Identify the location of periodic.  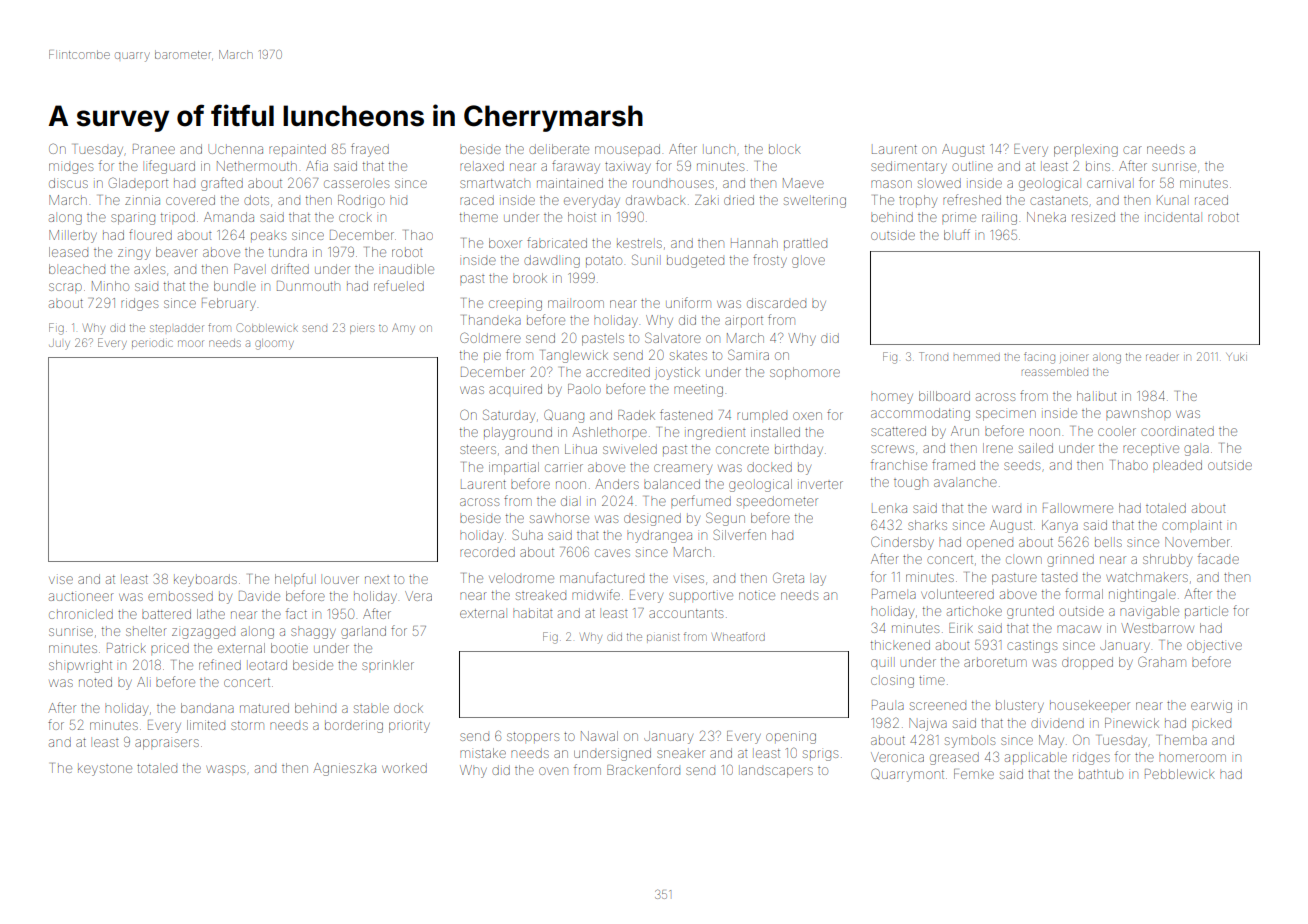
(152, 343).
